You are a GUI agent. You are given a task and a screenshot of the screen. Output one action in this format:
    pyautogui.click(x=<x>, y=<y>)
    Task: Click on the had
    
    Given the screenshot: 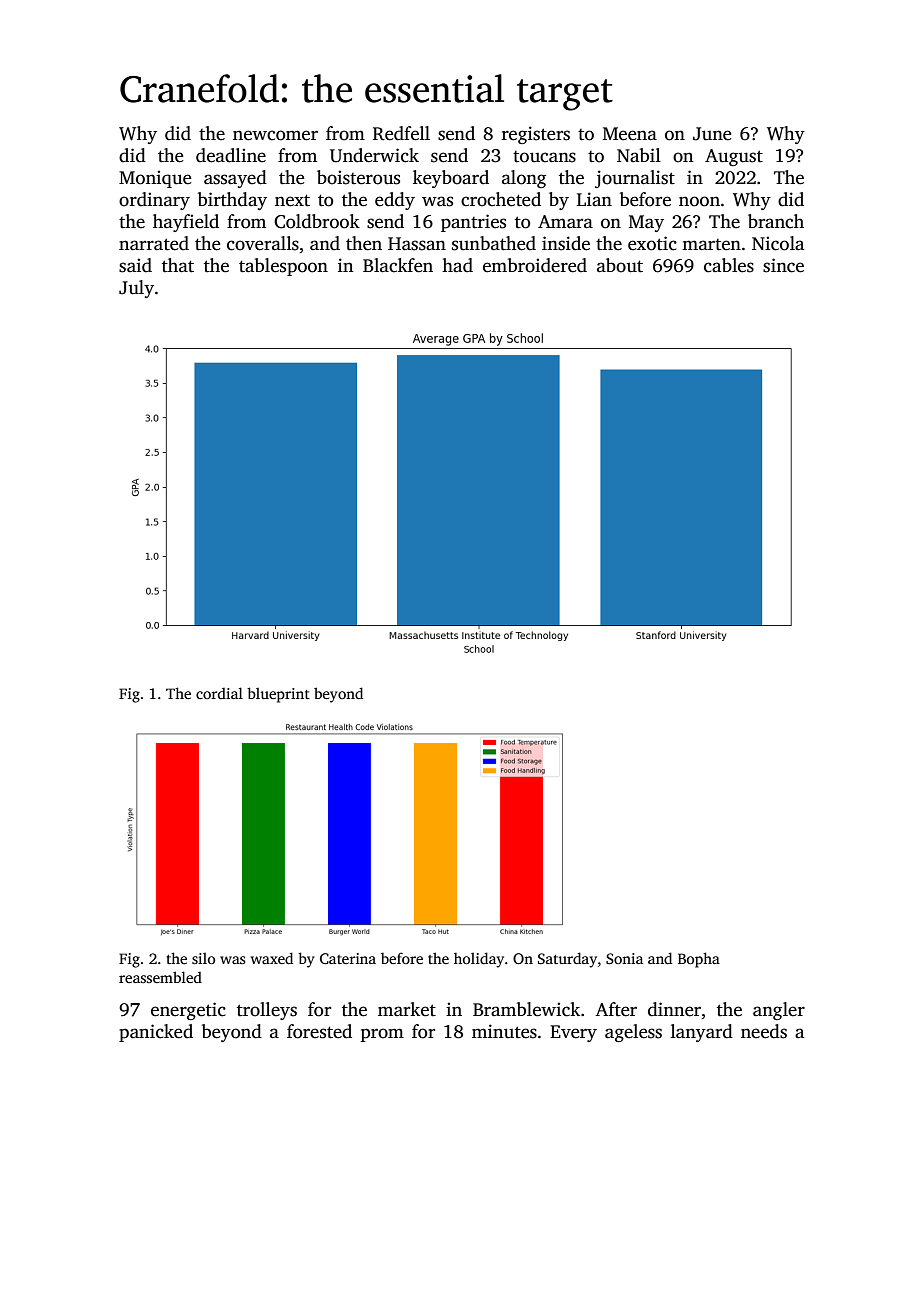 What is the action you would take?
    pyautogui.click(x=457, y=265)
